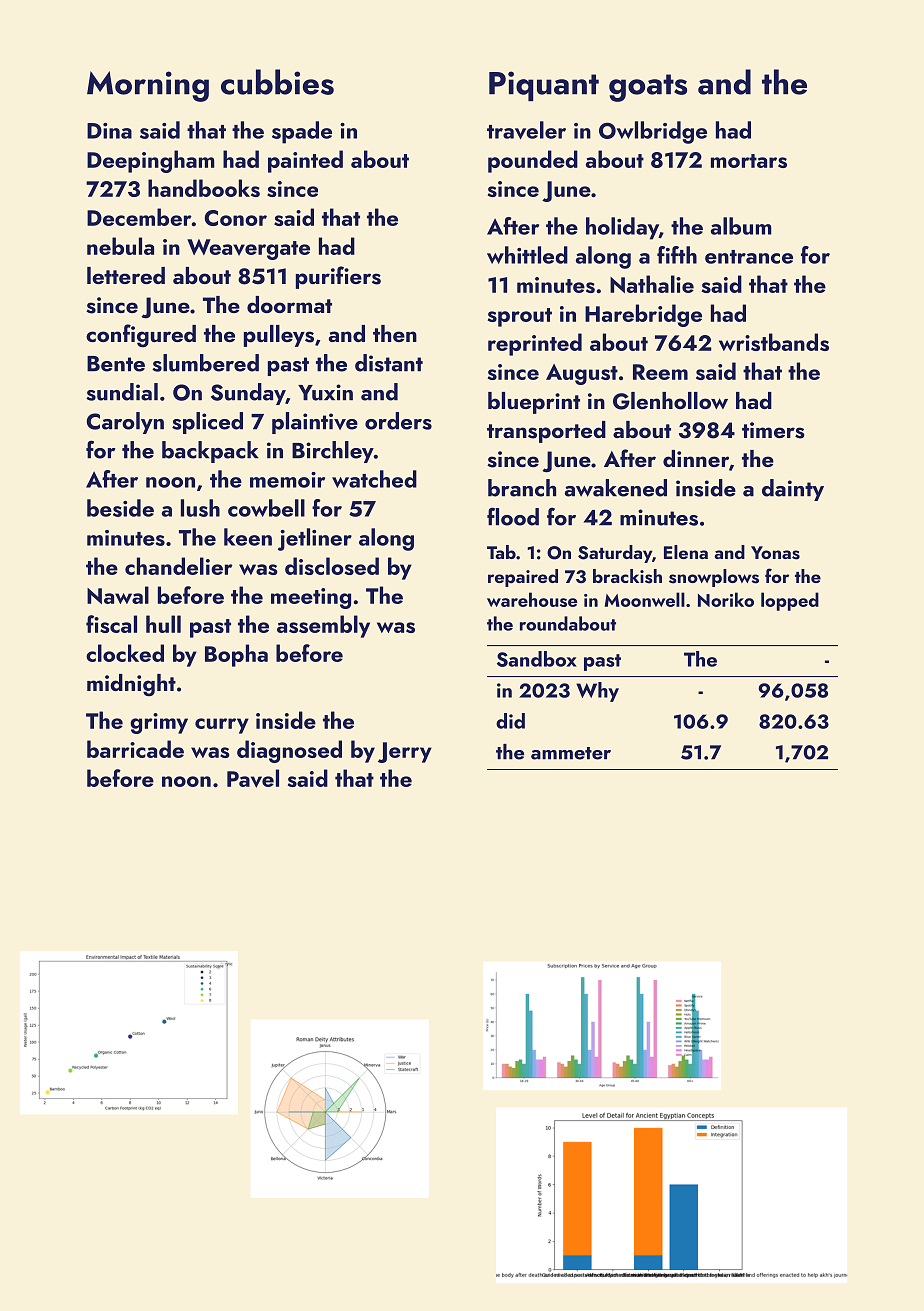  Describe the element at coordinates (526, 130) in the document. I see `traveler` at that location.
